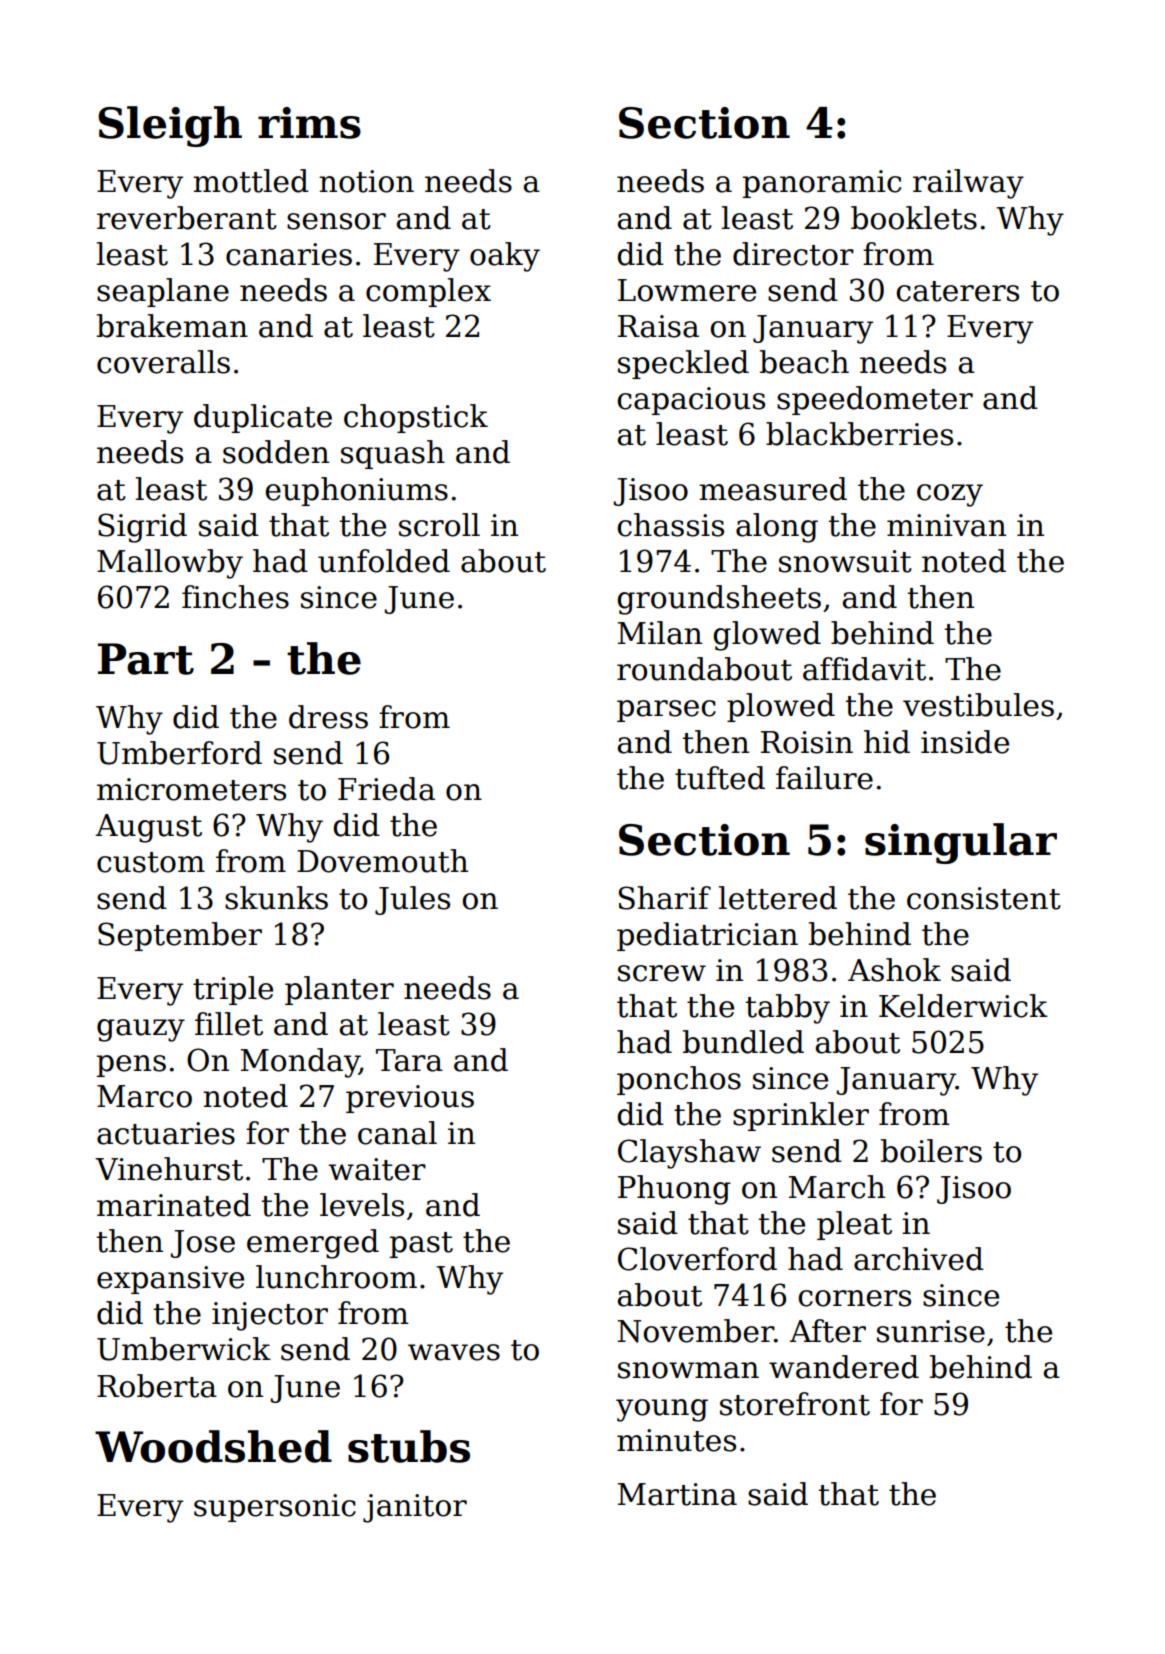 The image size is (1165, 1654). Describe the element at coordinates (666, 711) in the page. I see `parsec` at that location.
